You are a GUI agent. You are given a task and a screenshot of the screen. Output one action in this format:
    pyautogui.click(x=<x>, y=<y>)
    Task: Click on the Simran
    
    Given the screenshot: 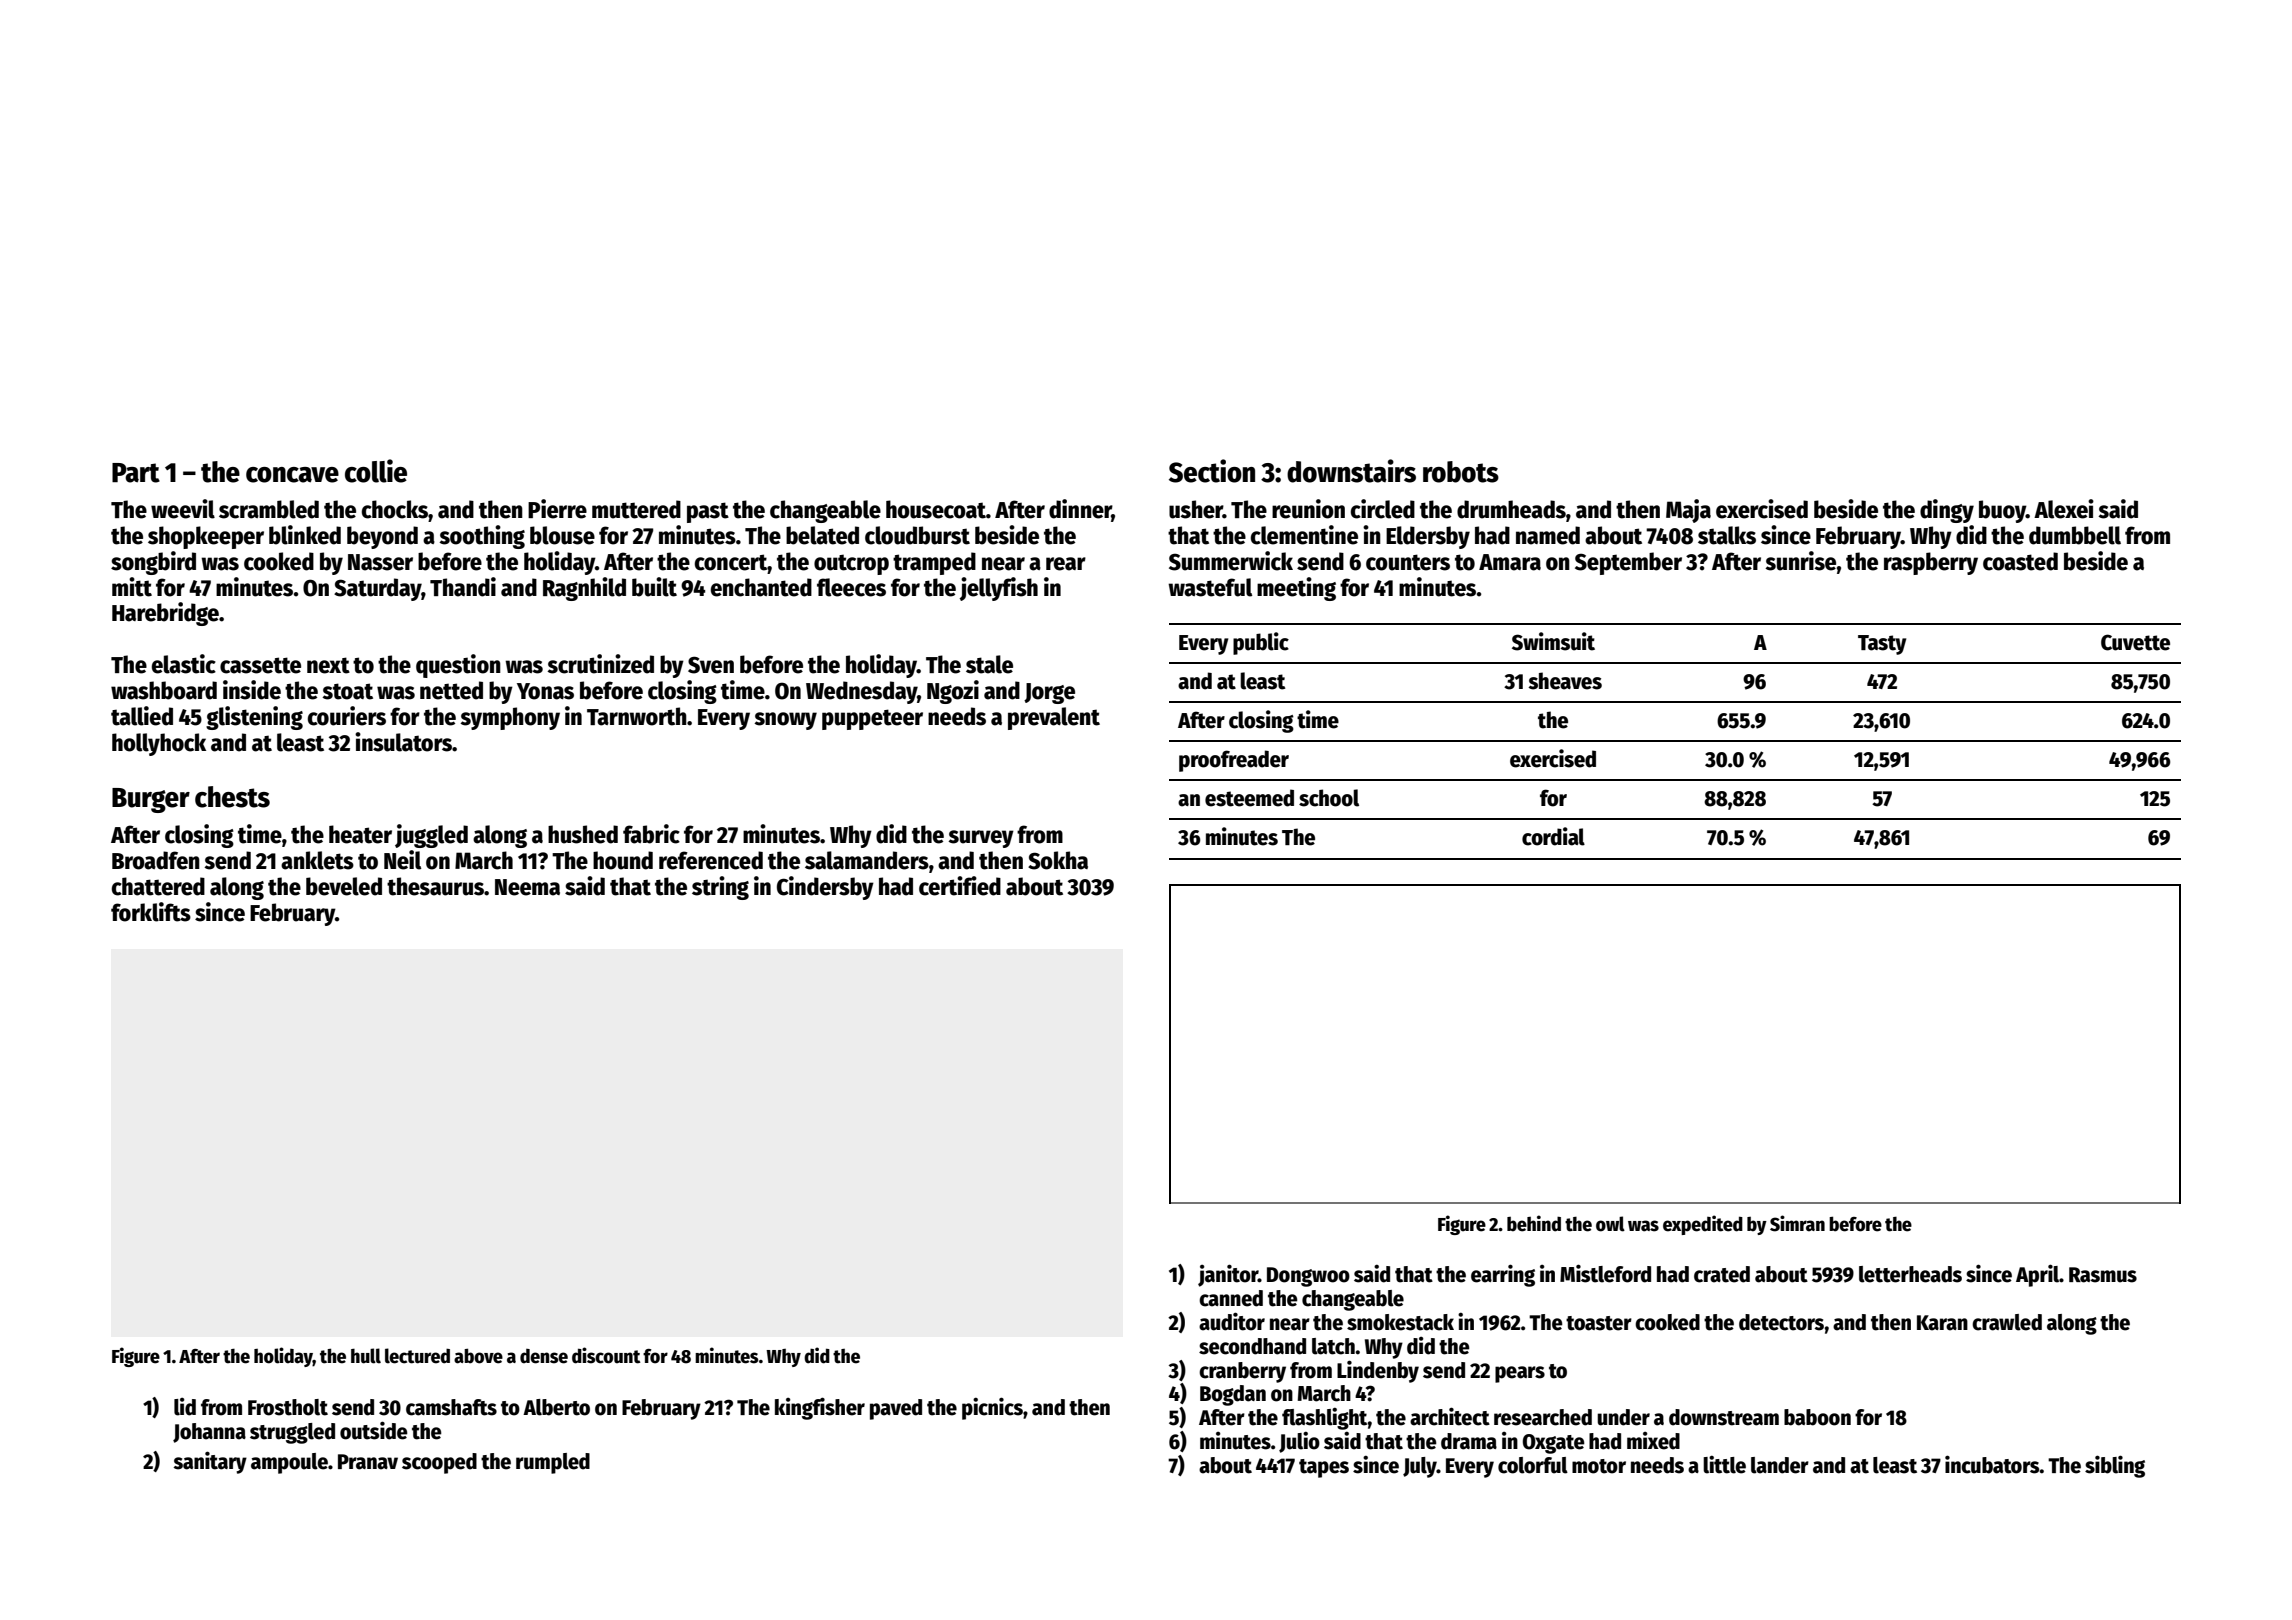 What is the action you would take?
    pyautogui.click(x=1797, y=1223)
